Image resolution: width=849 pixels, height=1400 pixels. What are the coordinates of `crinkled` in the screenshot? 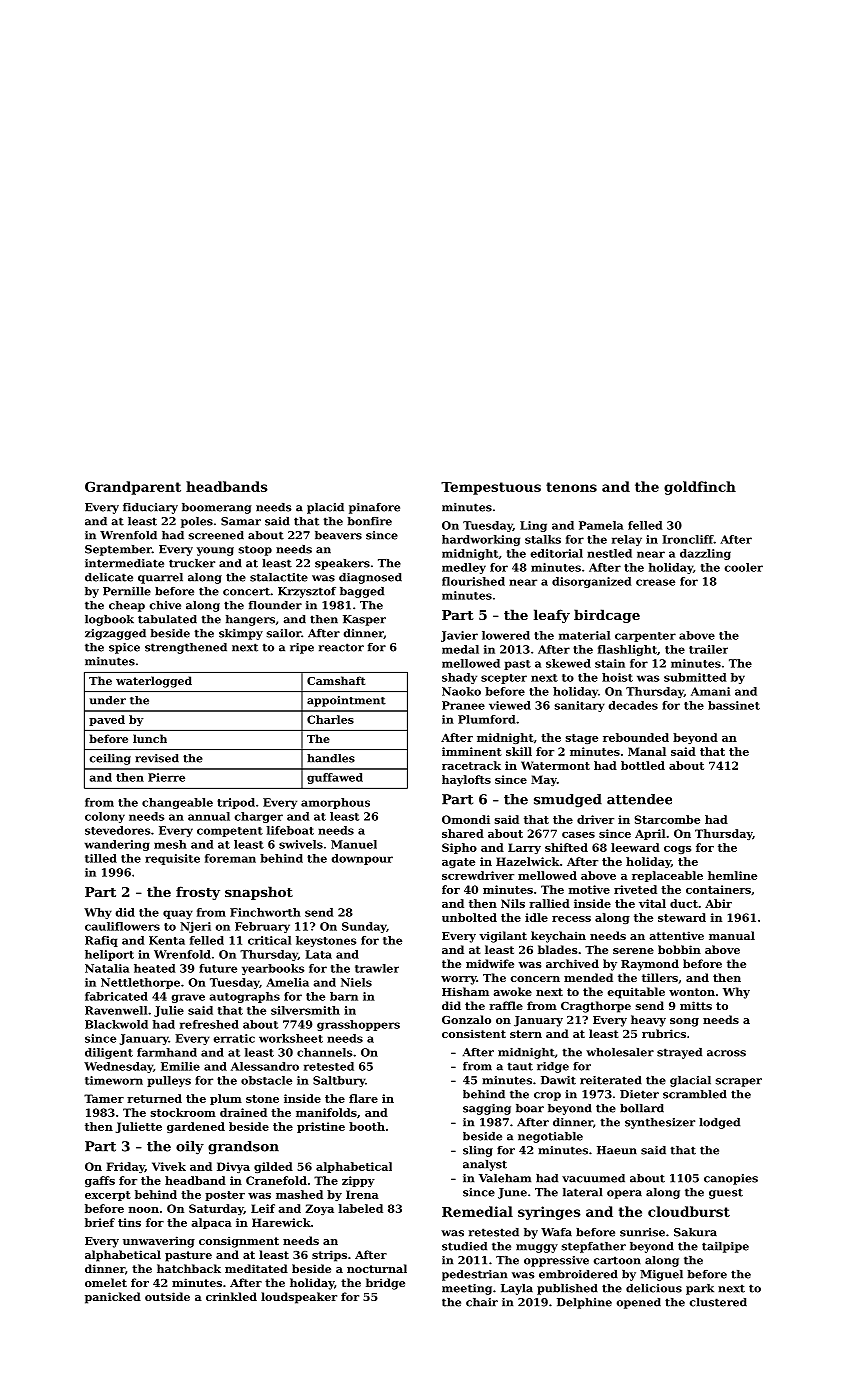 It's located at (231, 1296).
